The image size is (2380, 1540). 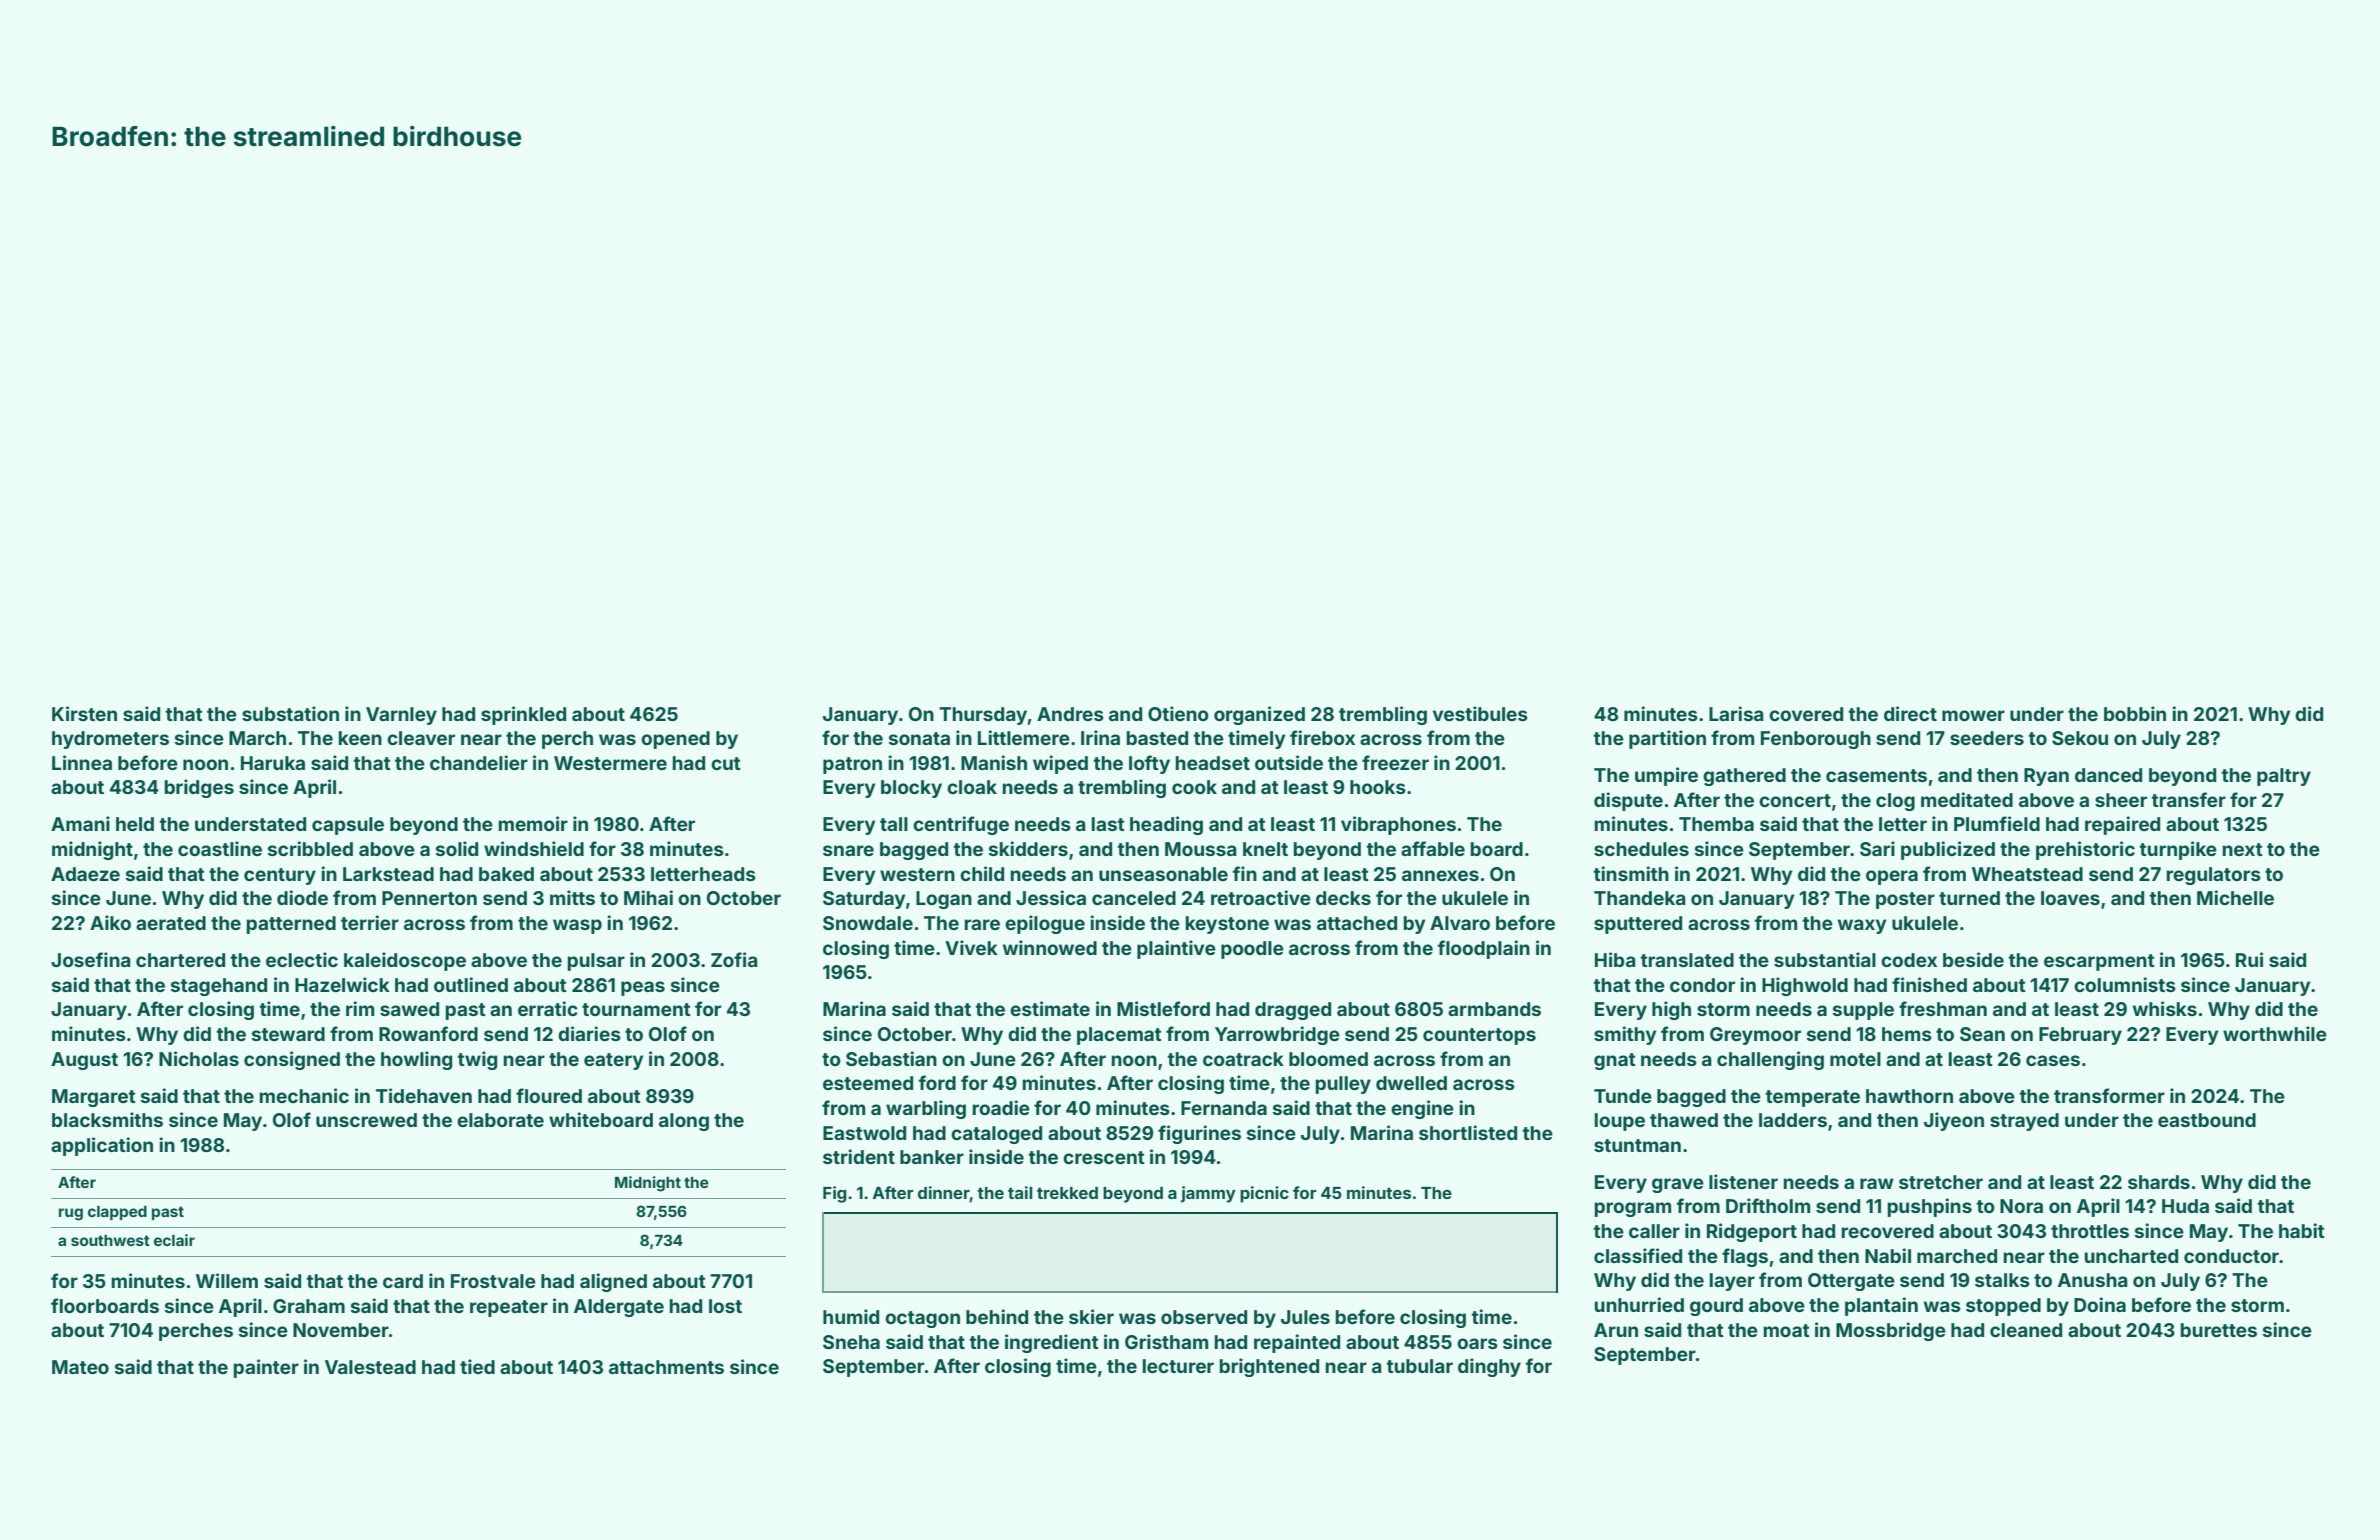 I want to click on hydrometers, so click(x=110, y=740).
